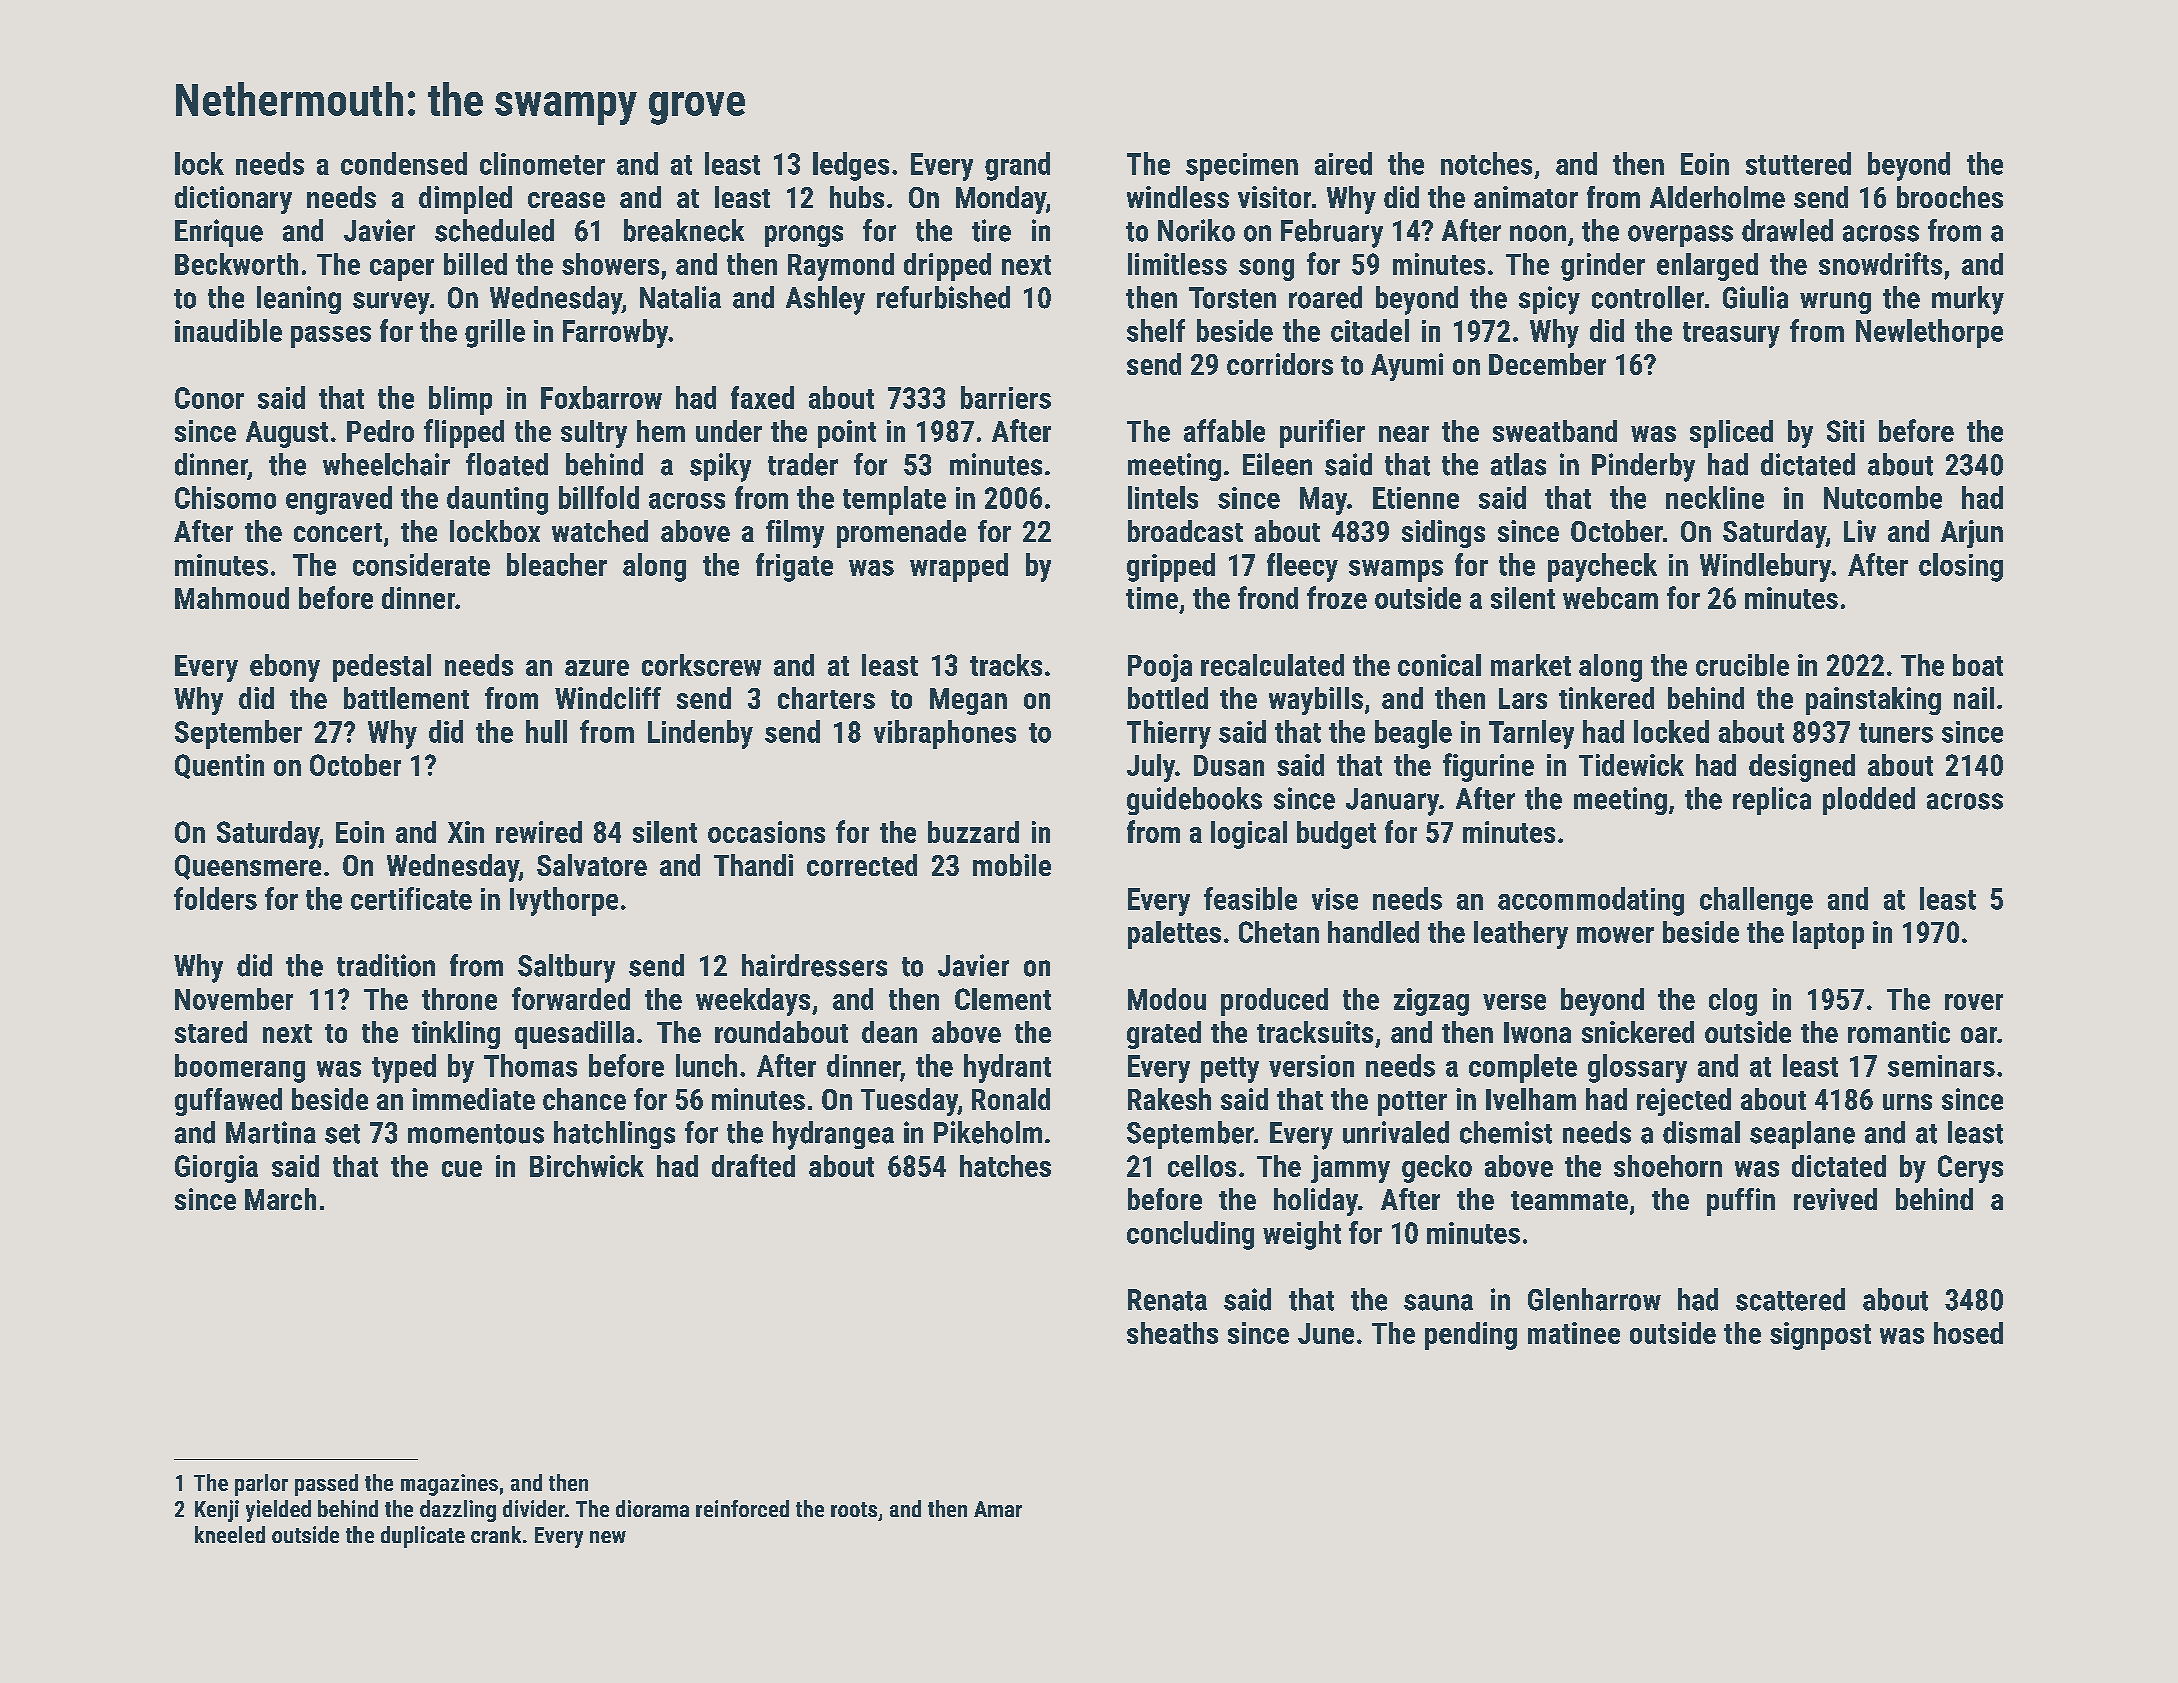  What do you see at coordinates (228, 1102) in the screenshot?
I see `guffawed` at bounding box center [228, 1102].
